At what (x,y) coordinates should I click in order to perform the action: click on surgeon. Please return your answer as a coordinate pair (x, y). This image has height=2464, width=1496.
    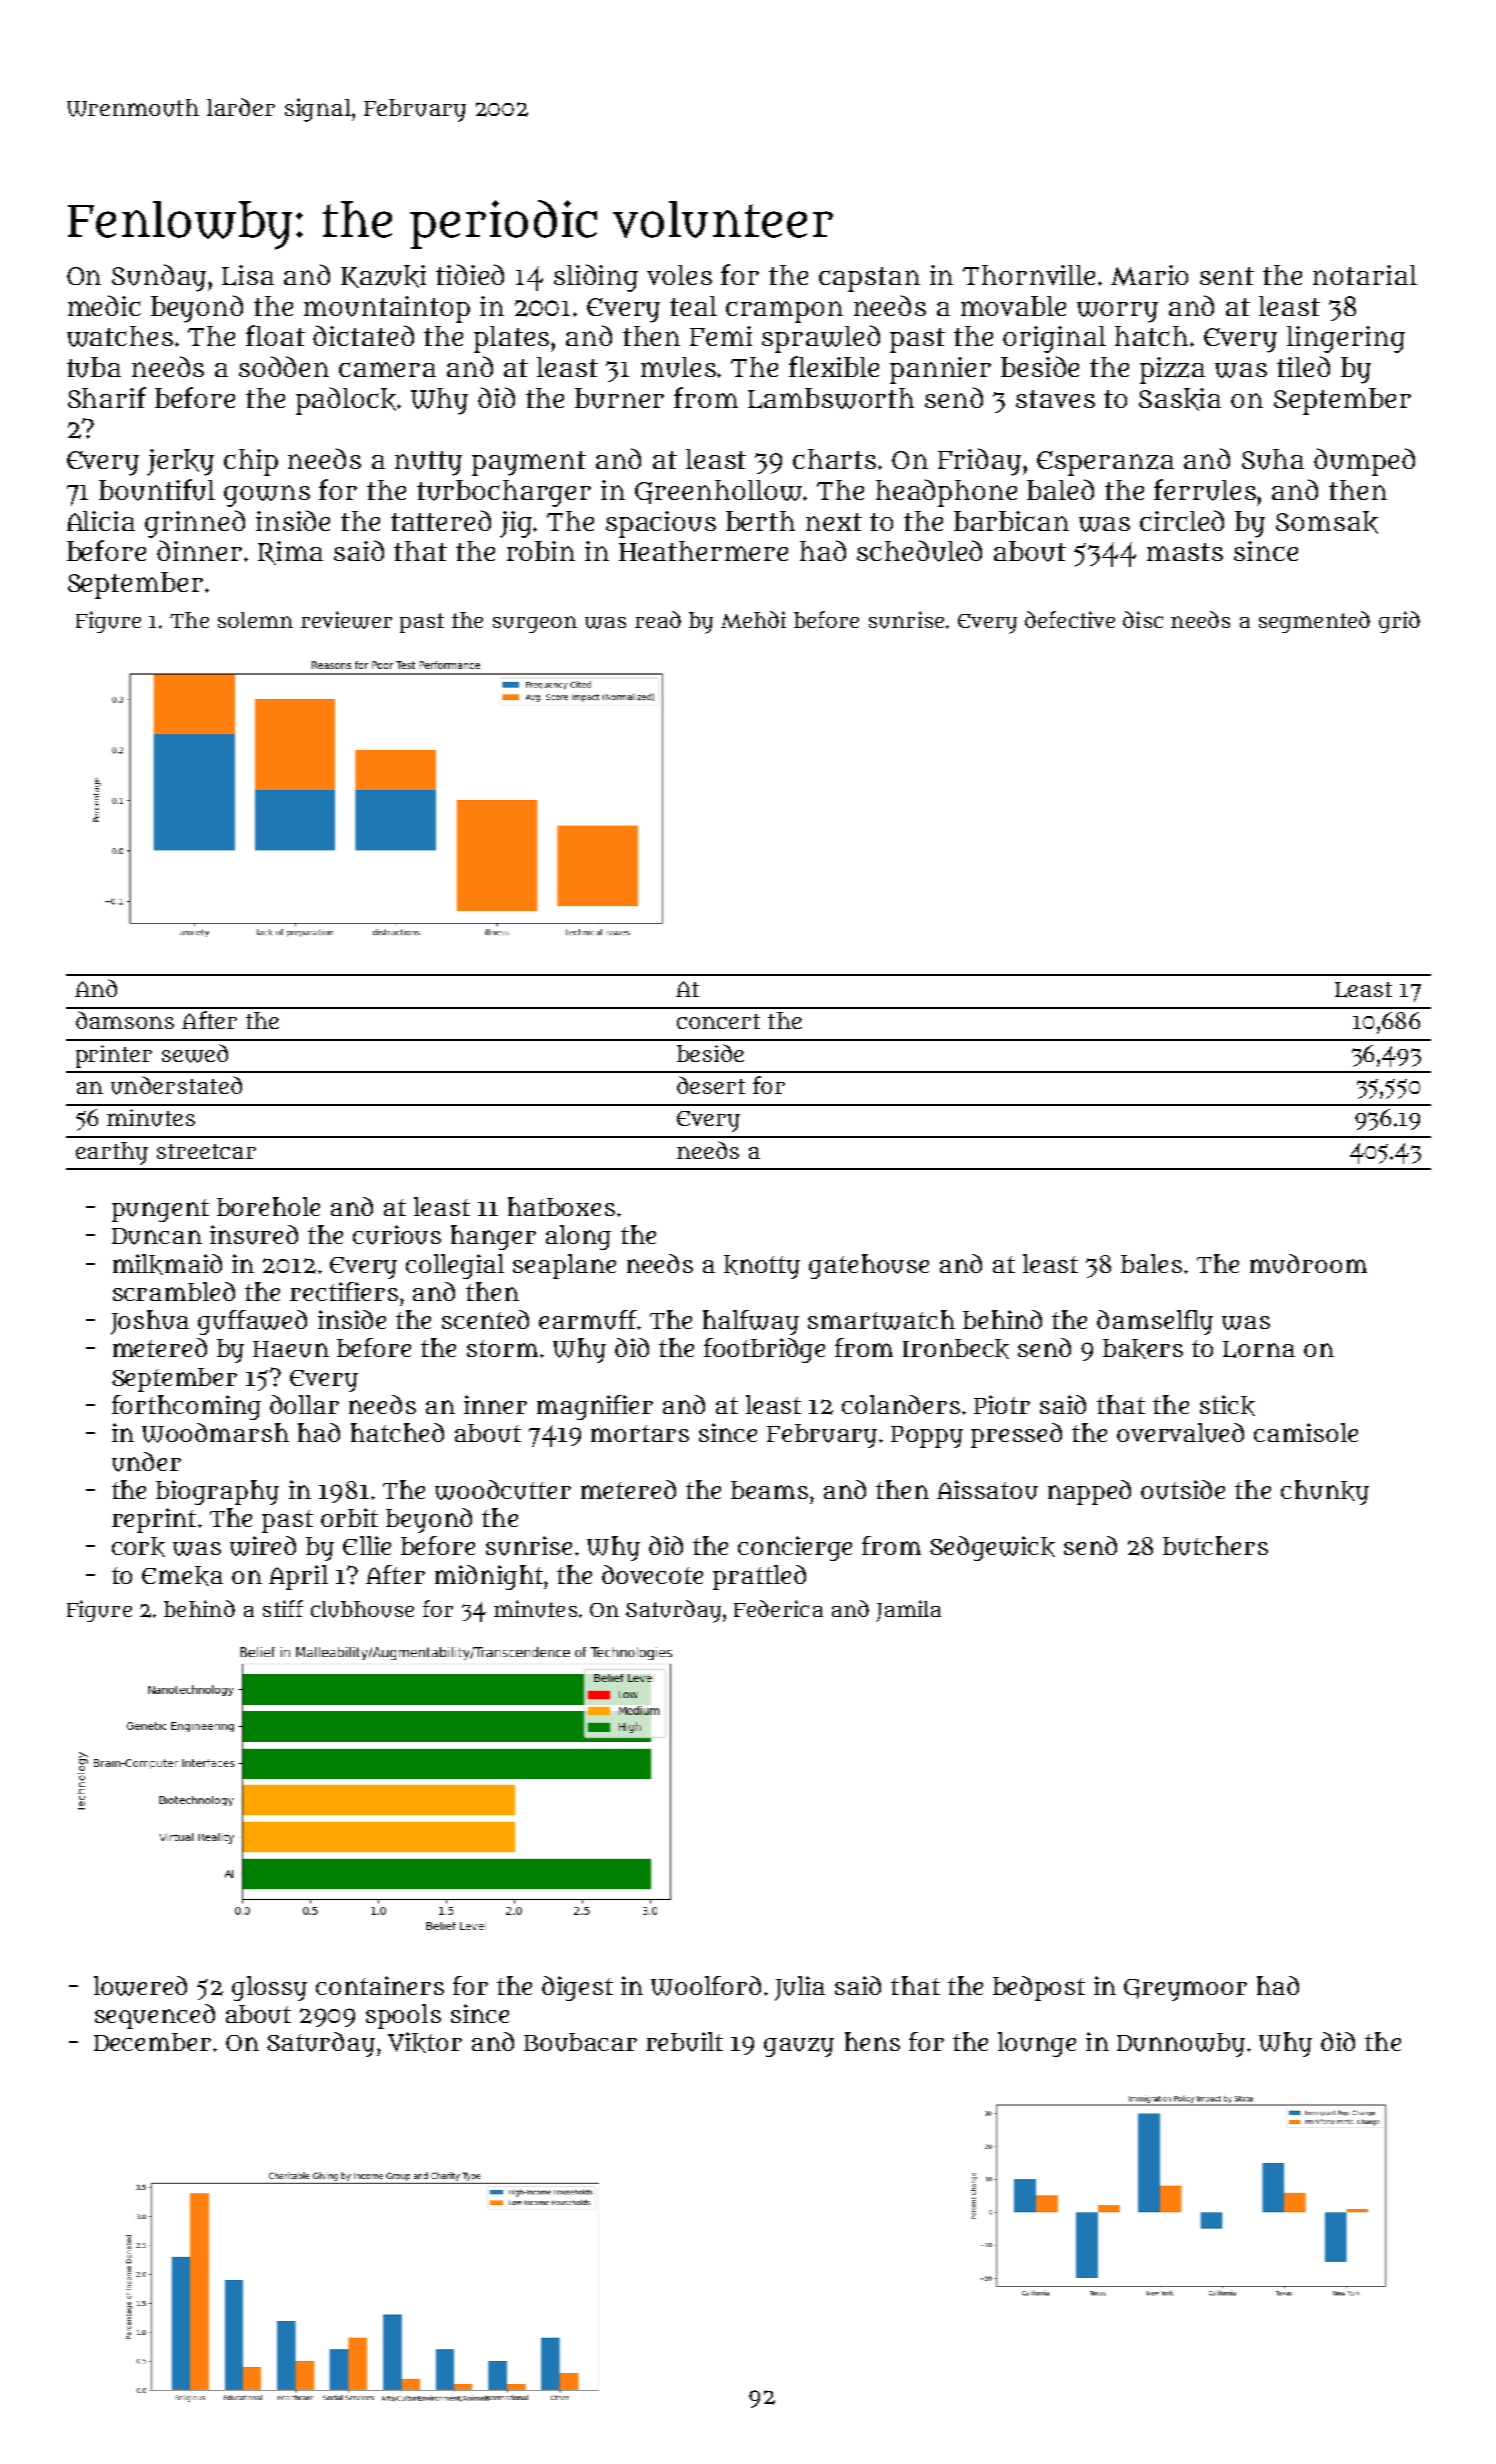
    Looking at the image, I should click on (535, 624).
